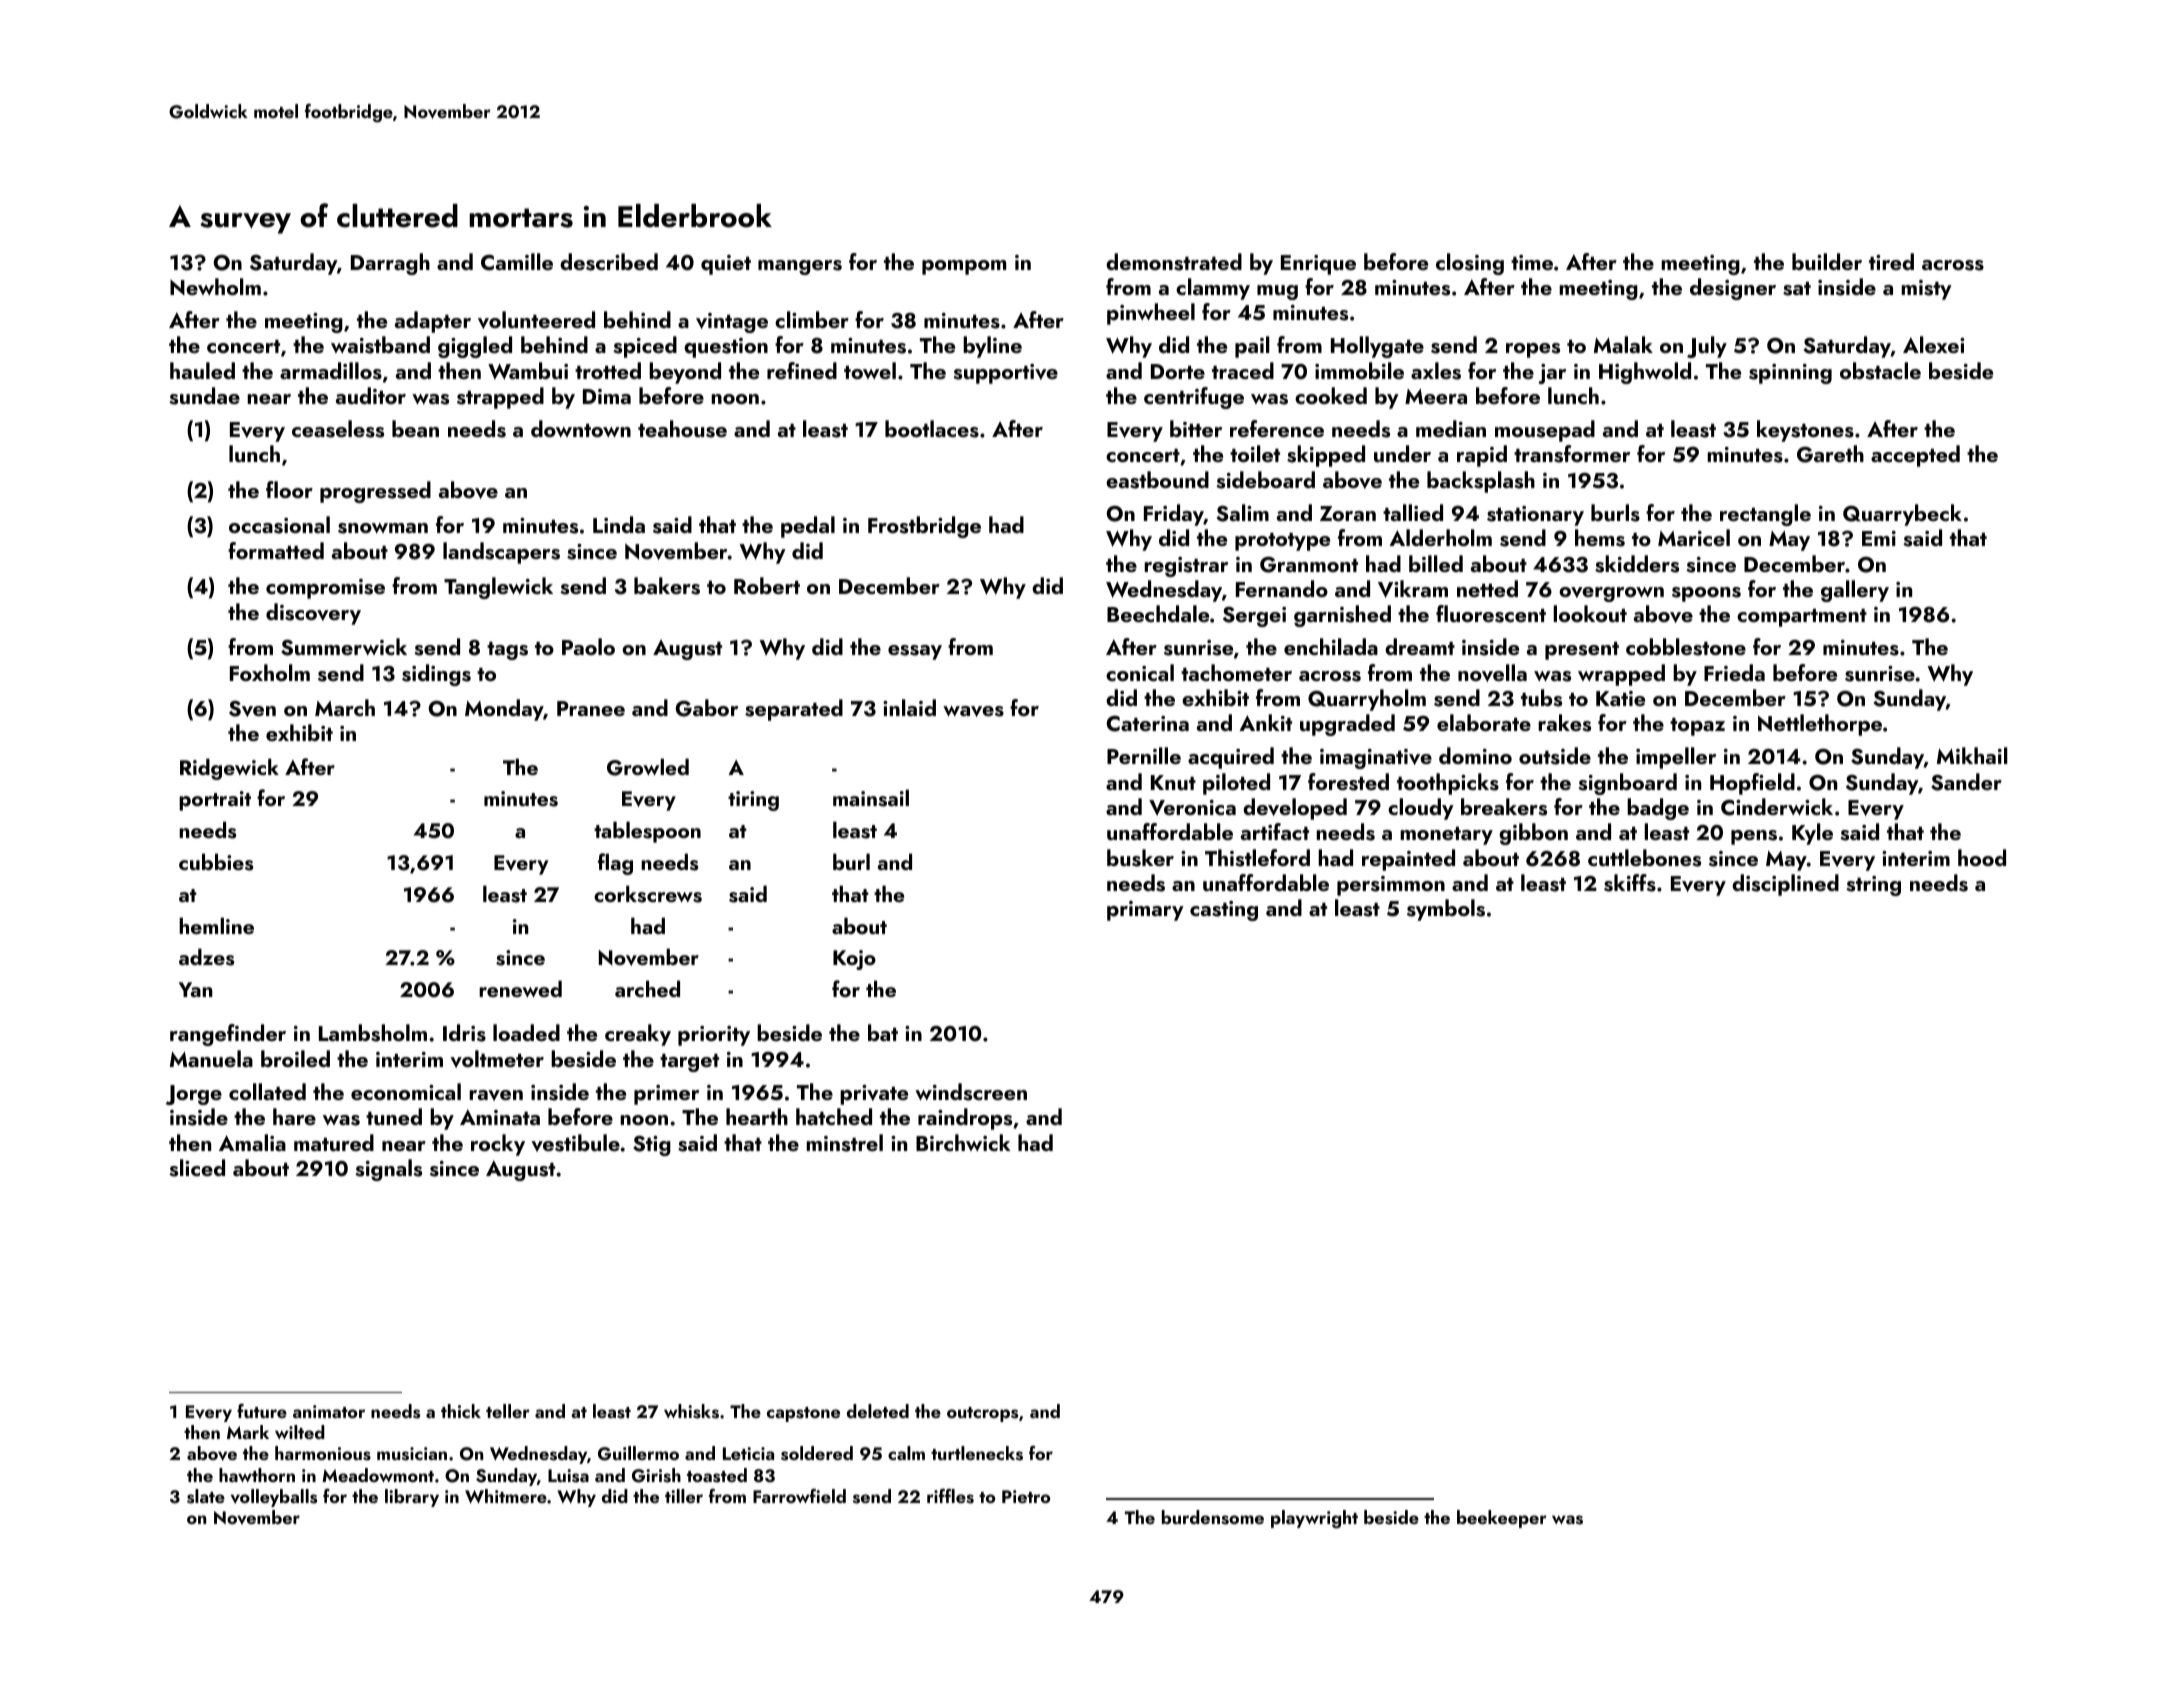 The image size is (2178, 1683). What do you see at coordinates (1502, 1519) in the image?
I see `beekeeper` at bounding box center [1502, 1519].
